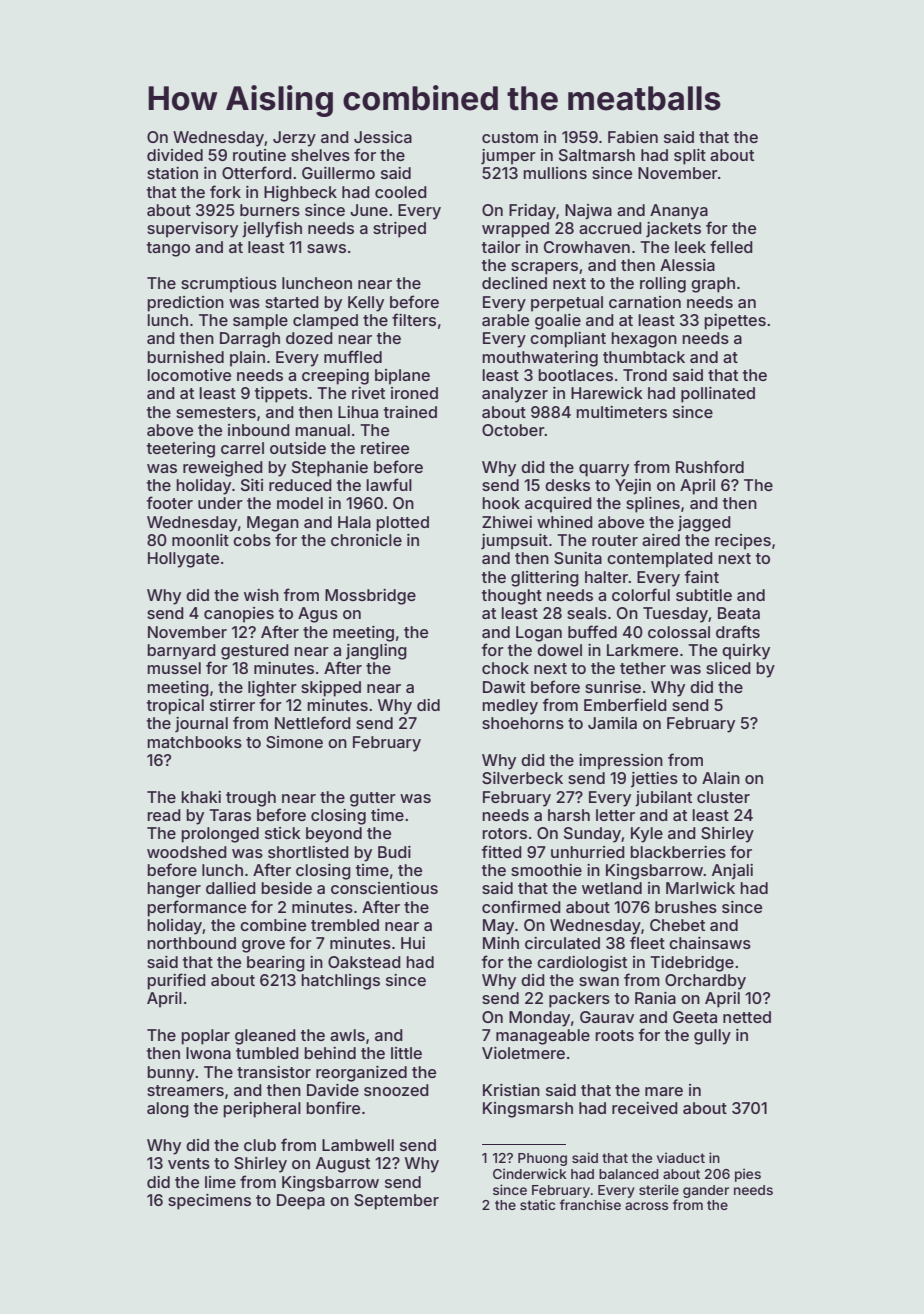 The image size is (924, 1314). Describe the element at coordinates (272, 229) in the screenshot. I see `jellyfish` at that location.
